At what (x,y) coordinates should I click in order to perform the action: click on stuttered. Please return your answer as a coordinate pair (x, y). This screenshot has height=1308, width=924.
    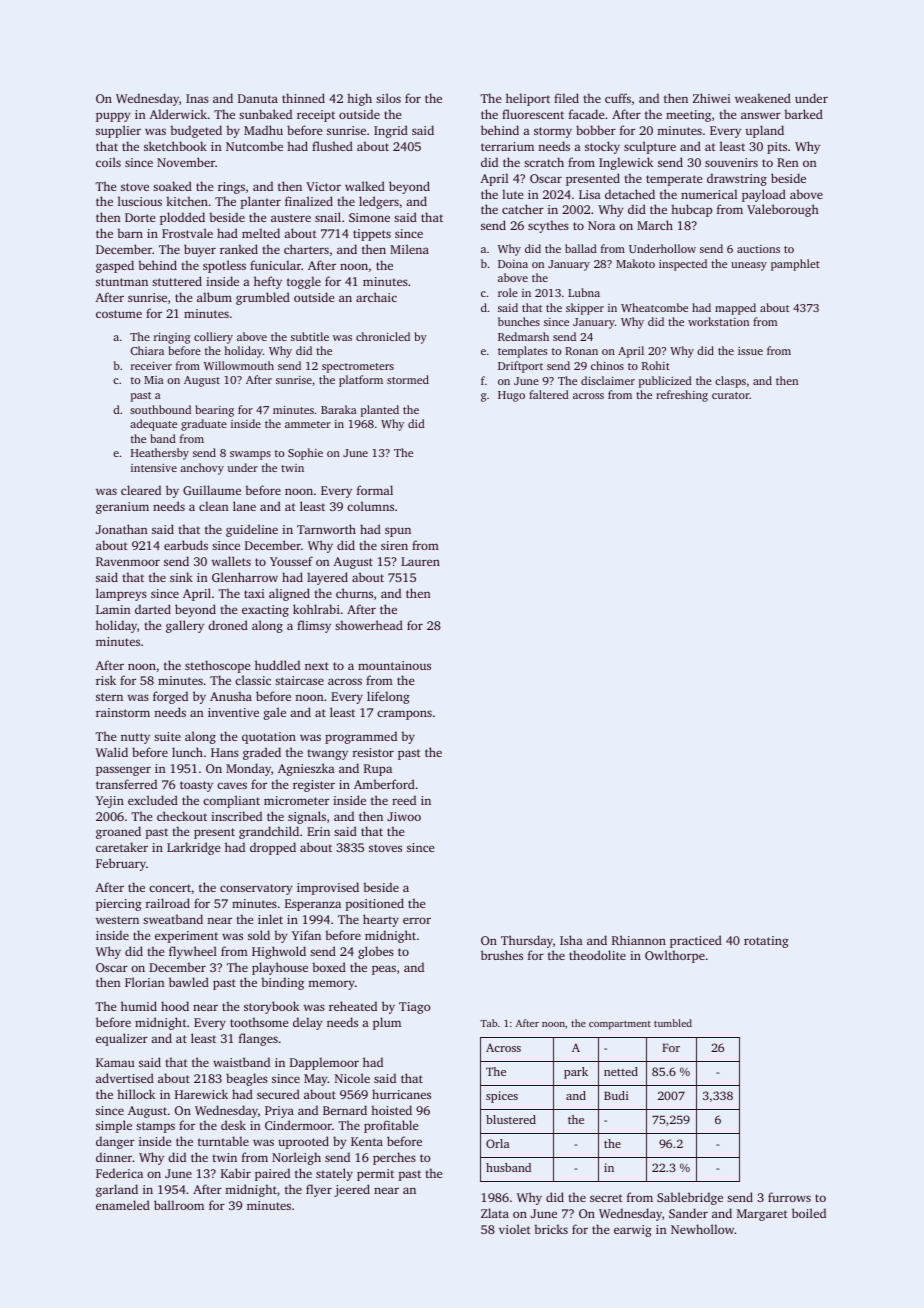
    Looking at the image, I should click on (177, 281).
